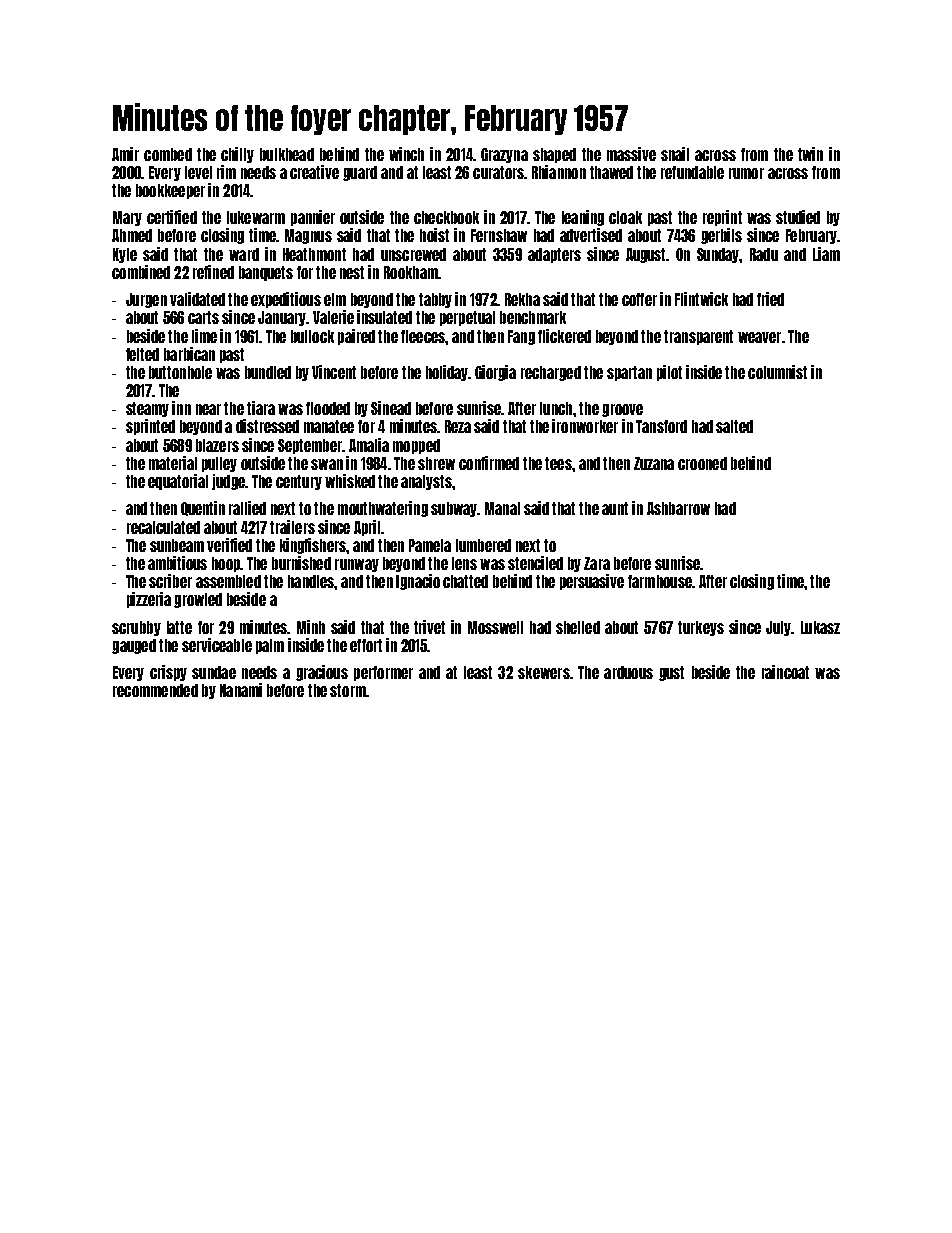 This screenshot has width=952, height=1233. Describe the element at coordinates (299, 482) in the screenshot. I see `century` at that location.
